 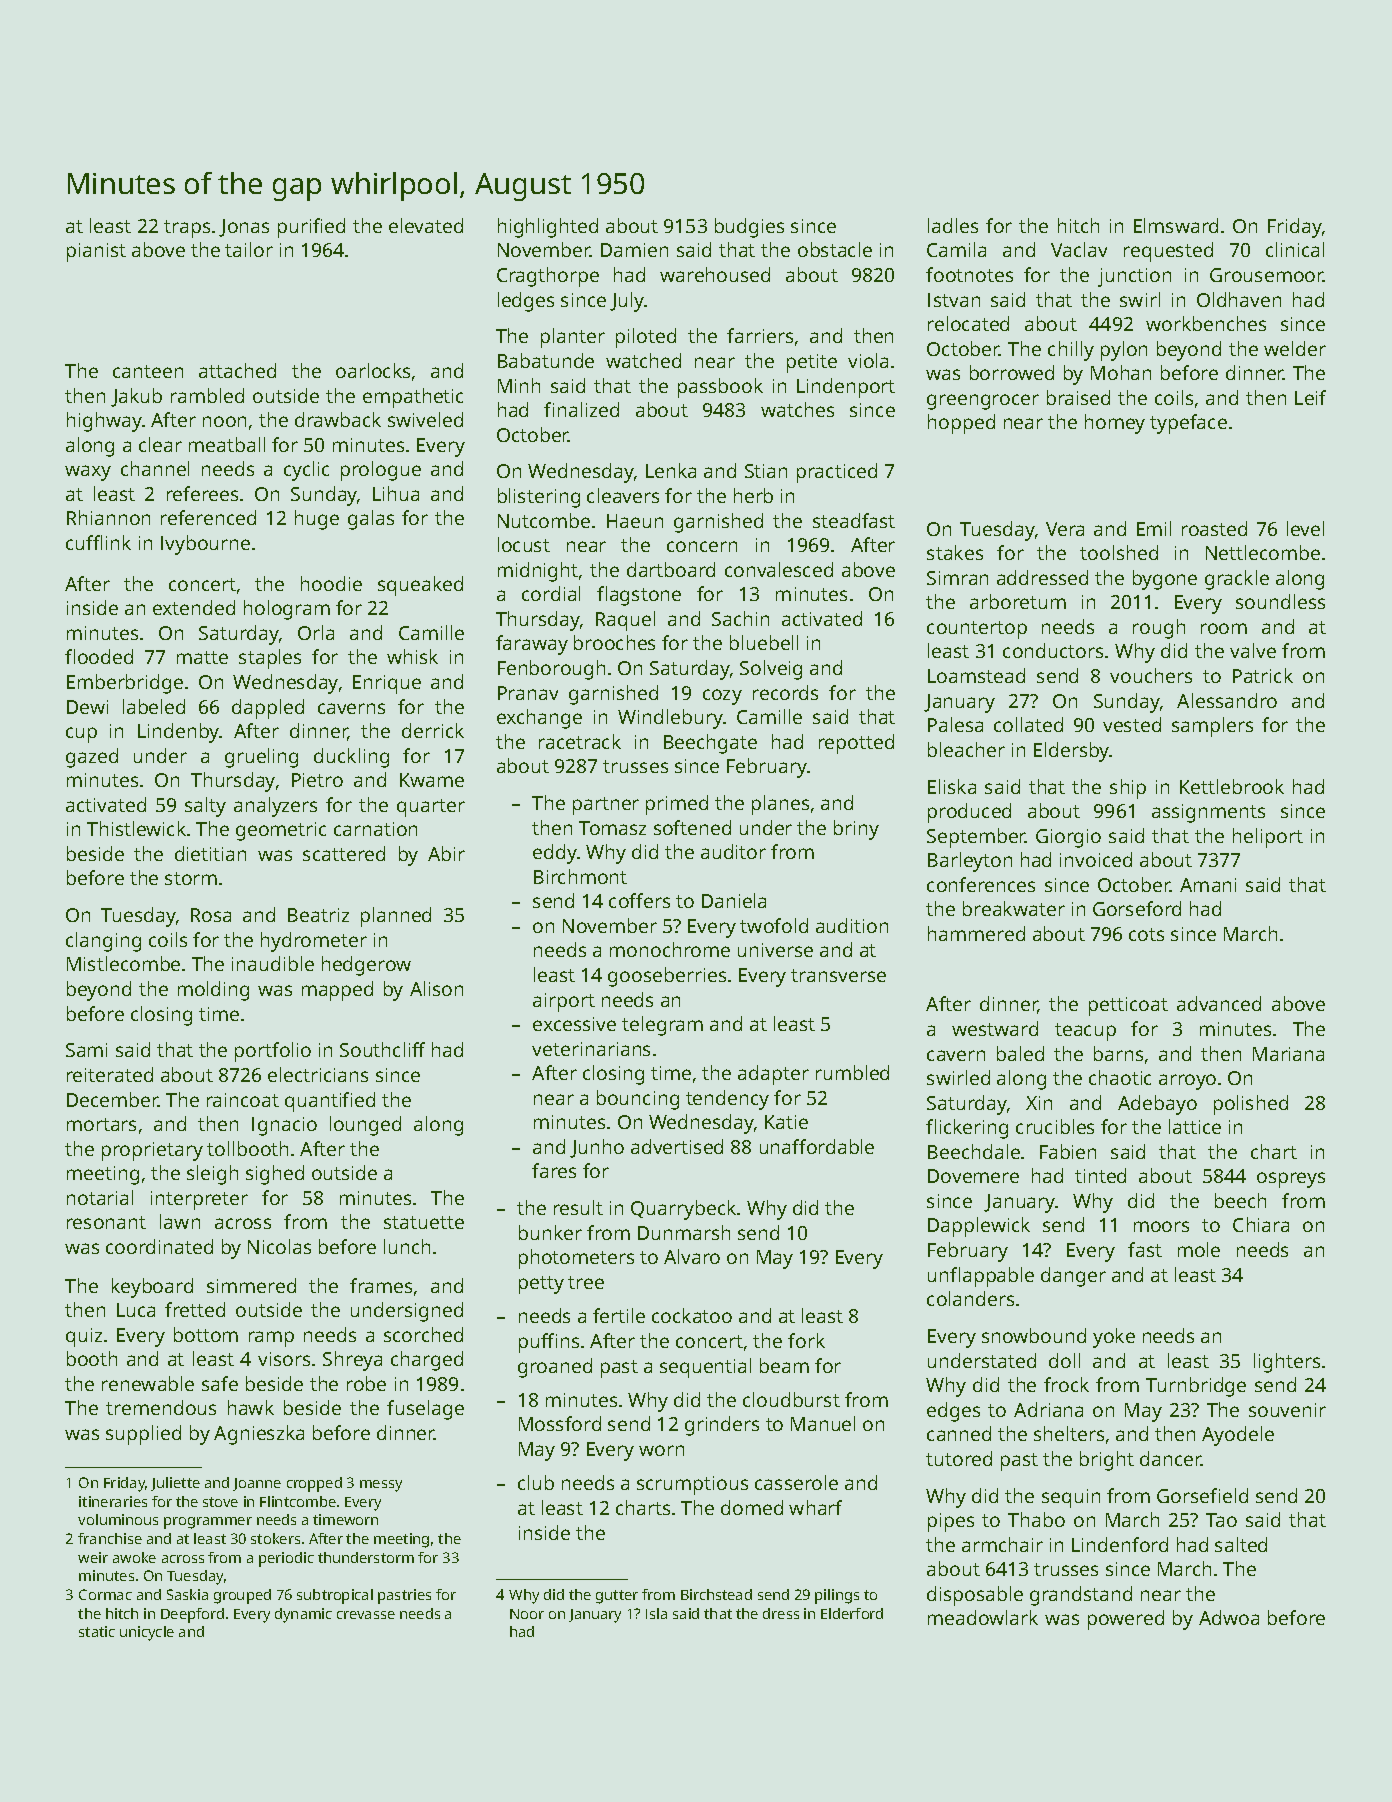 I want to click on ship, so click(x=1128, y=789).
